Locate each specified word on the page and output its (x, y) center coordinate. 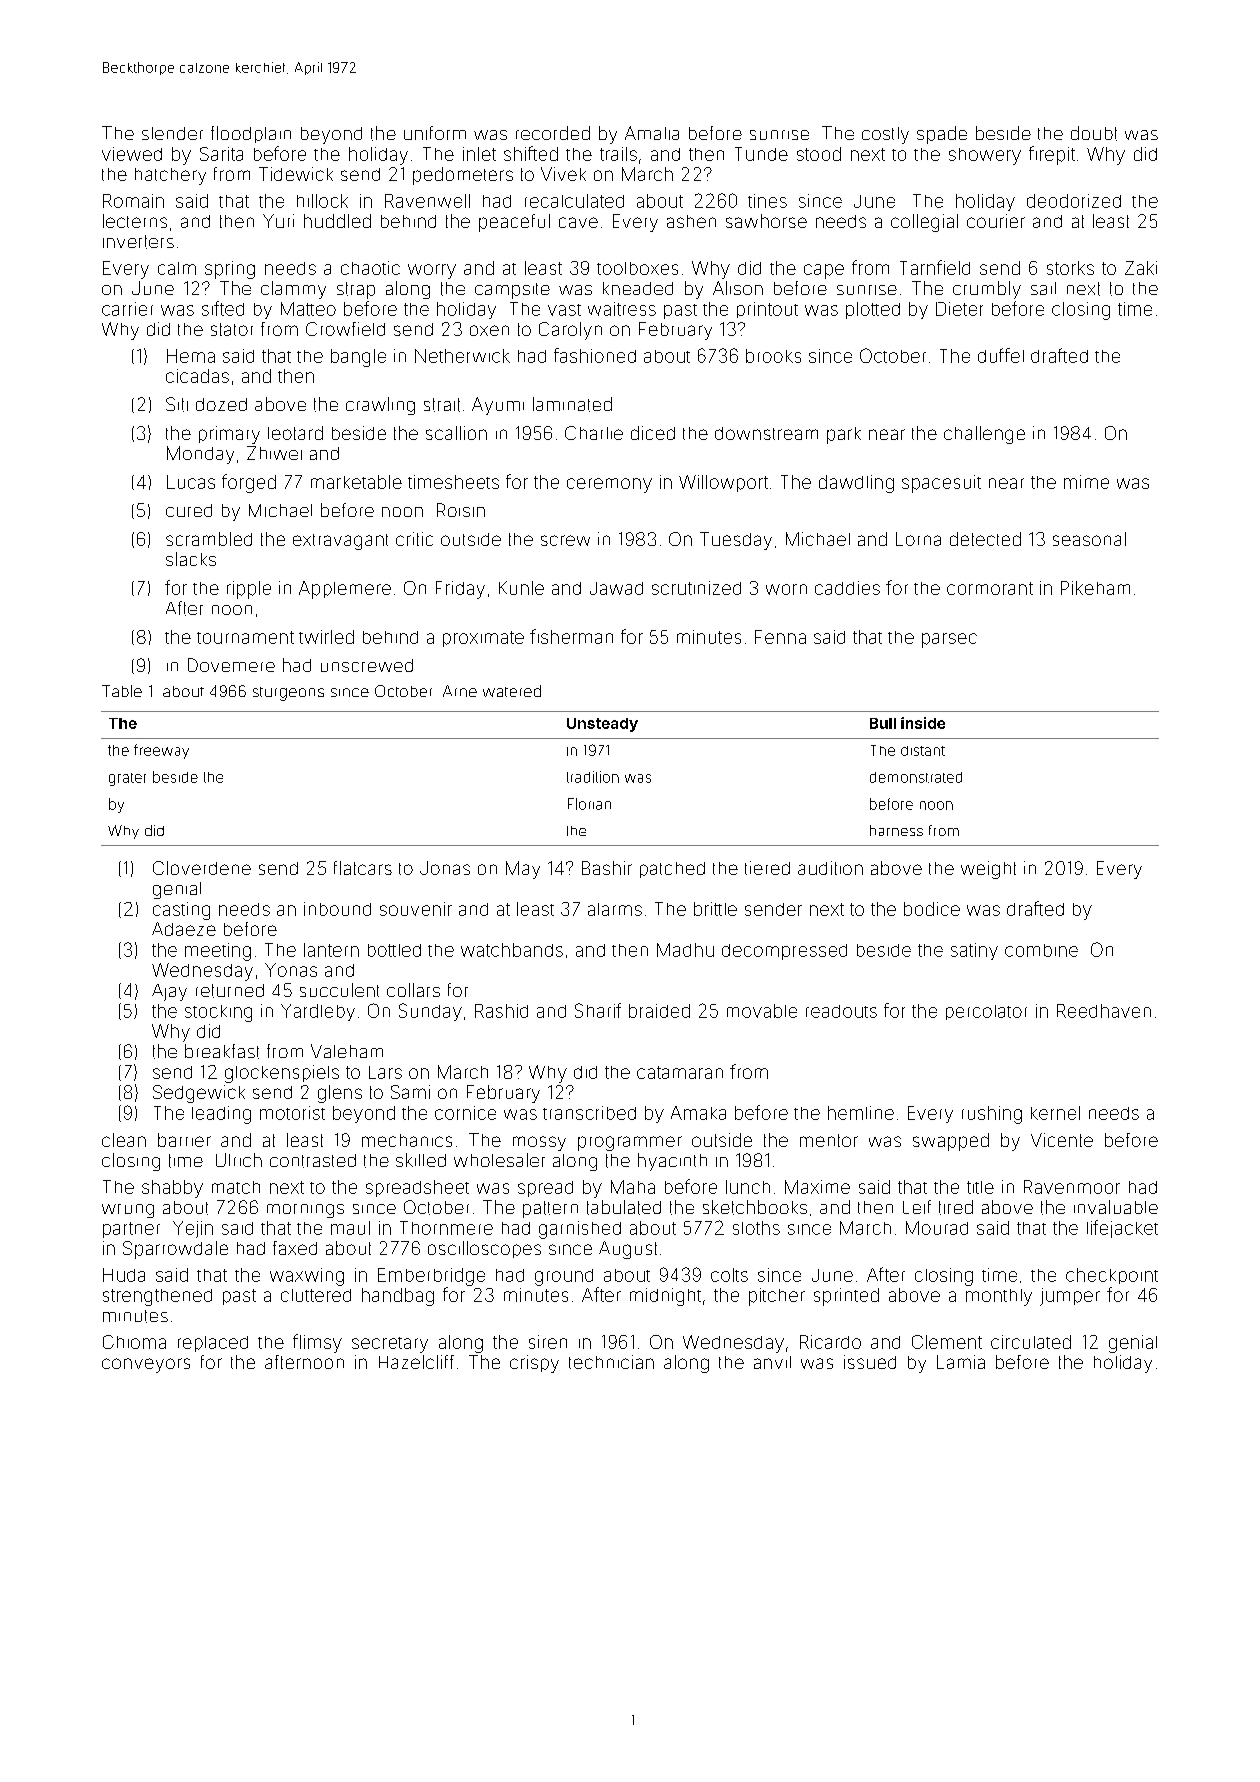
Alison (738, 288)
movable (762, 1011)
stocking (218, 1013)
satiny (974, 951)
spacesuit (941, 484)
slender (172, 133)
